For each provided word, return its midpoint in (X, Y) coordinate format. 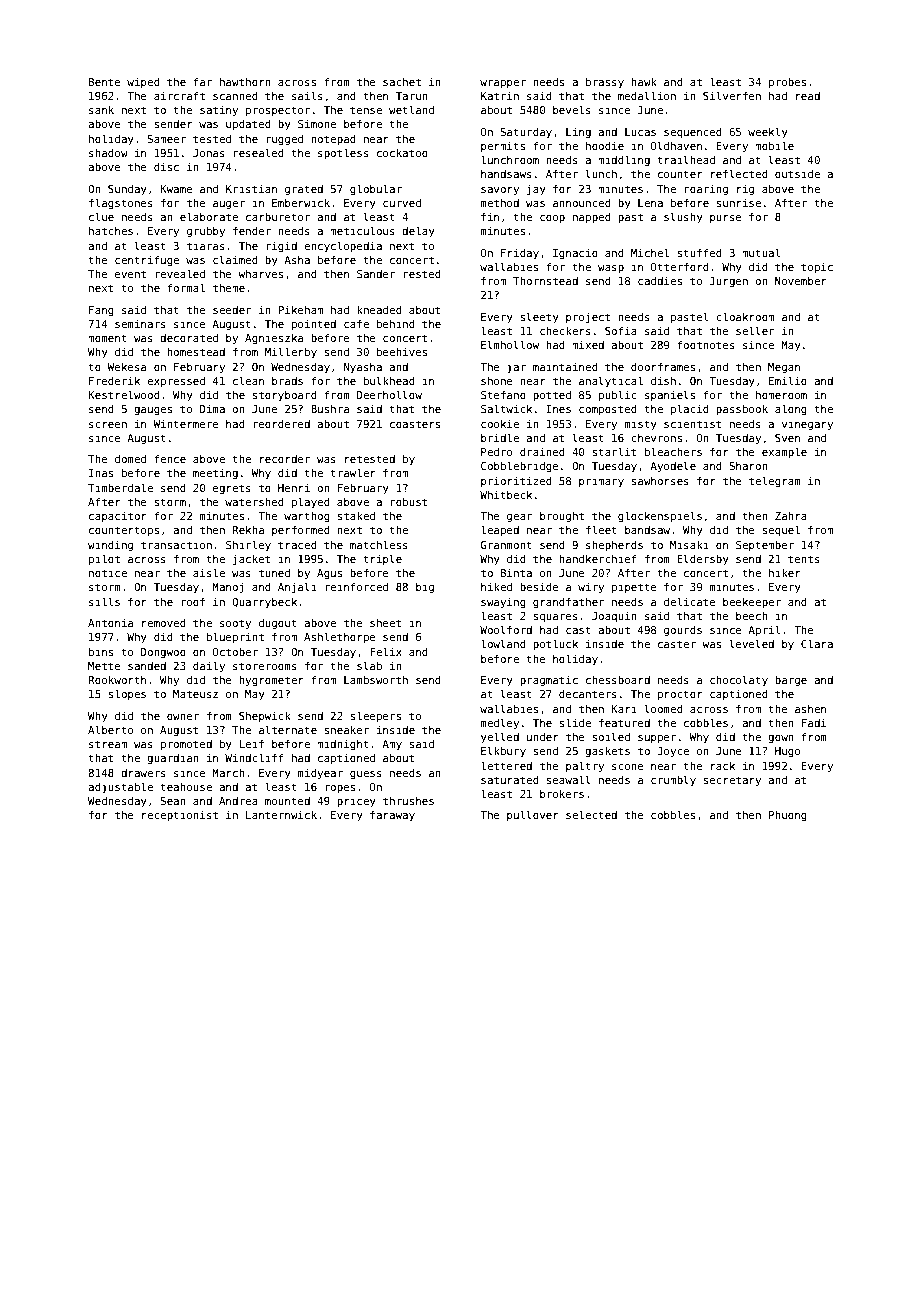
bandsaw (647, 530)
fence (170, 458)
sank (101, 109)
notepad (333, 139)
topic (817, 267)
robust (409, 501)
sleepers (375, 716)
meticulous (362, 230)
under (543, 736)
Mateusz (195, 694)
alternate (288, 729)
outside (797, 173)
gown (781, 739)
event (130, 274)
